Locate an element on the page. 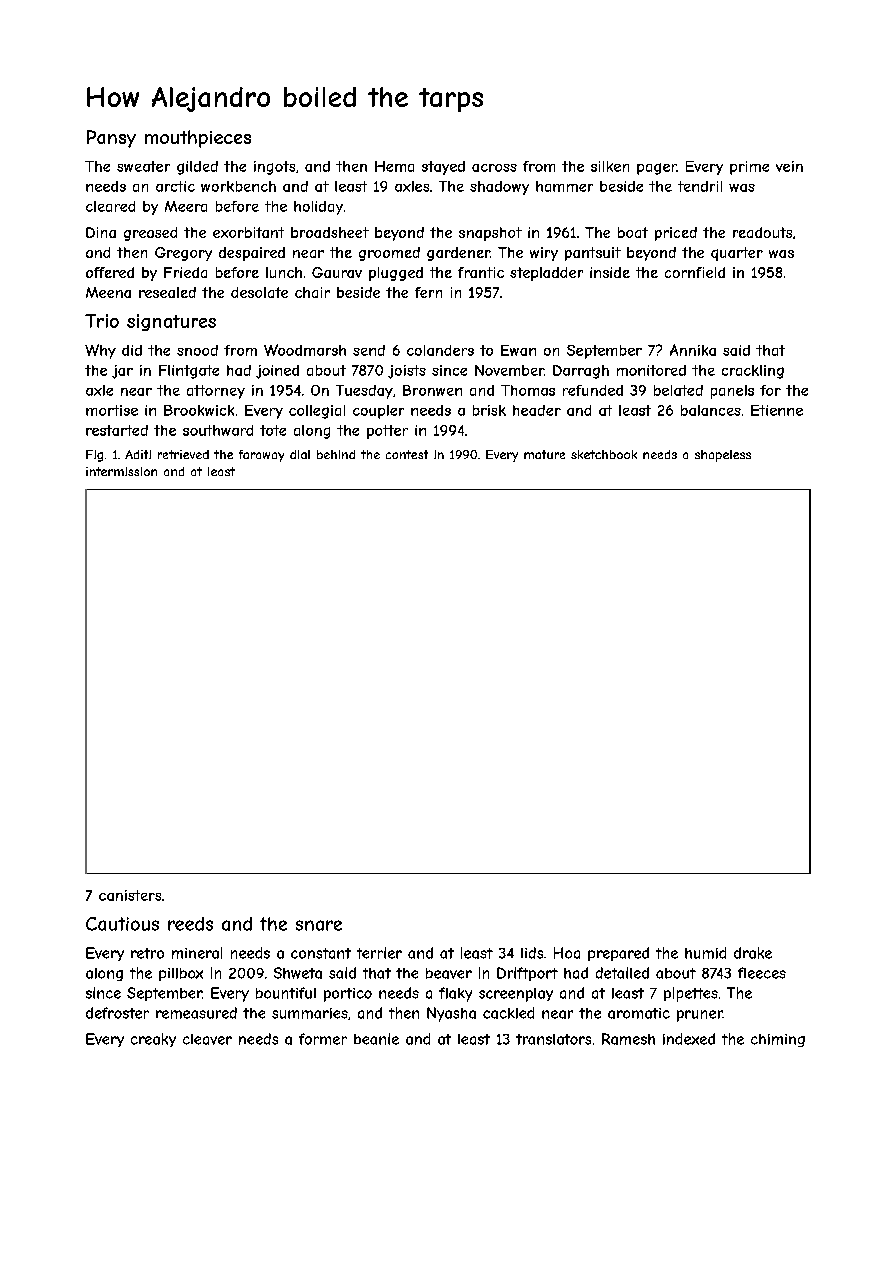  fleeces is located at coordinates (762, 973).
